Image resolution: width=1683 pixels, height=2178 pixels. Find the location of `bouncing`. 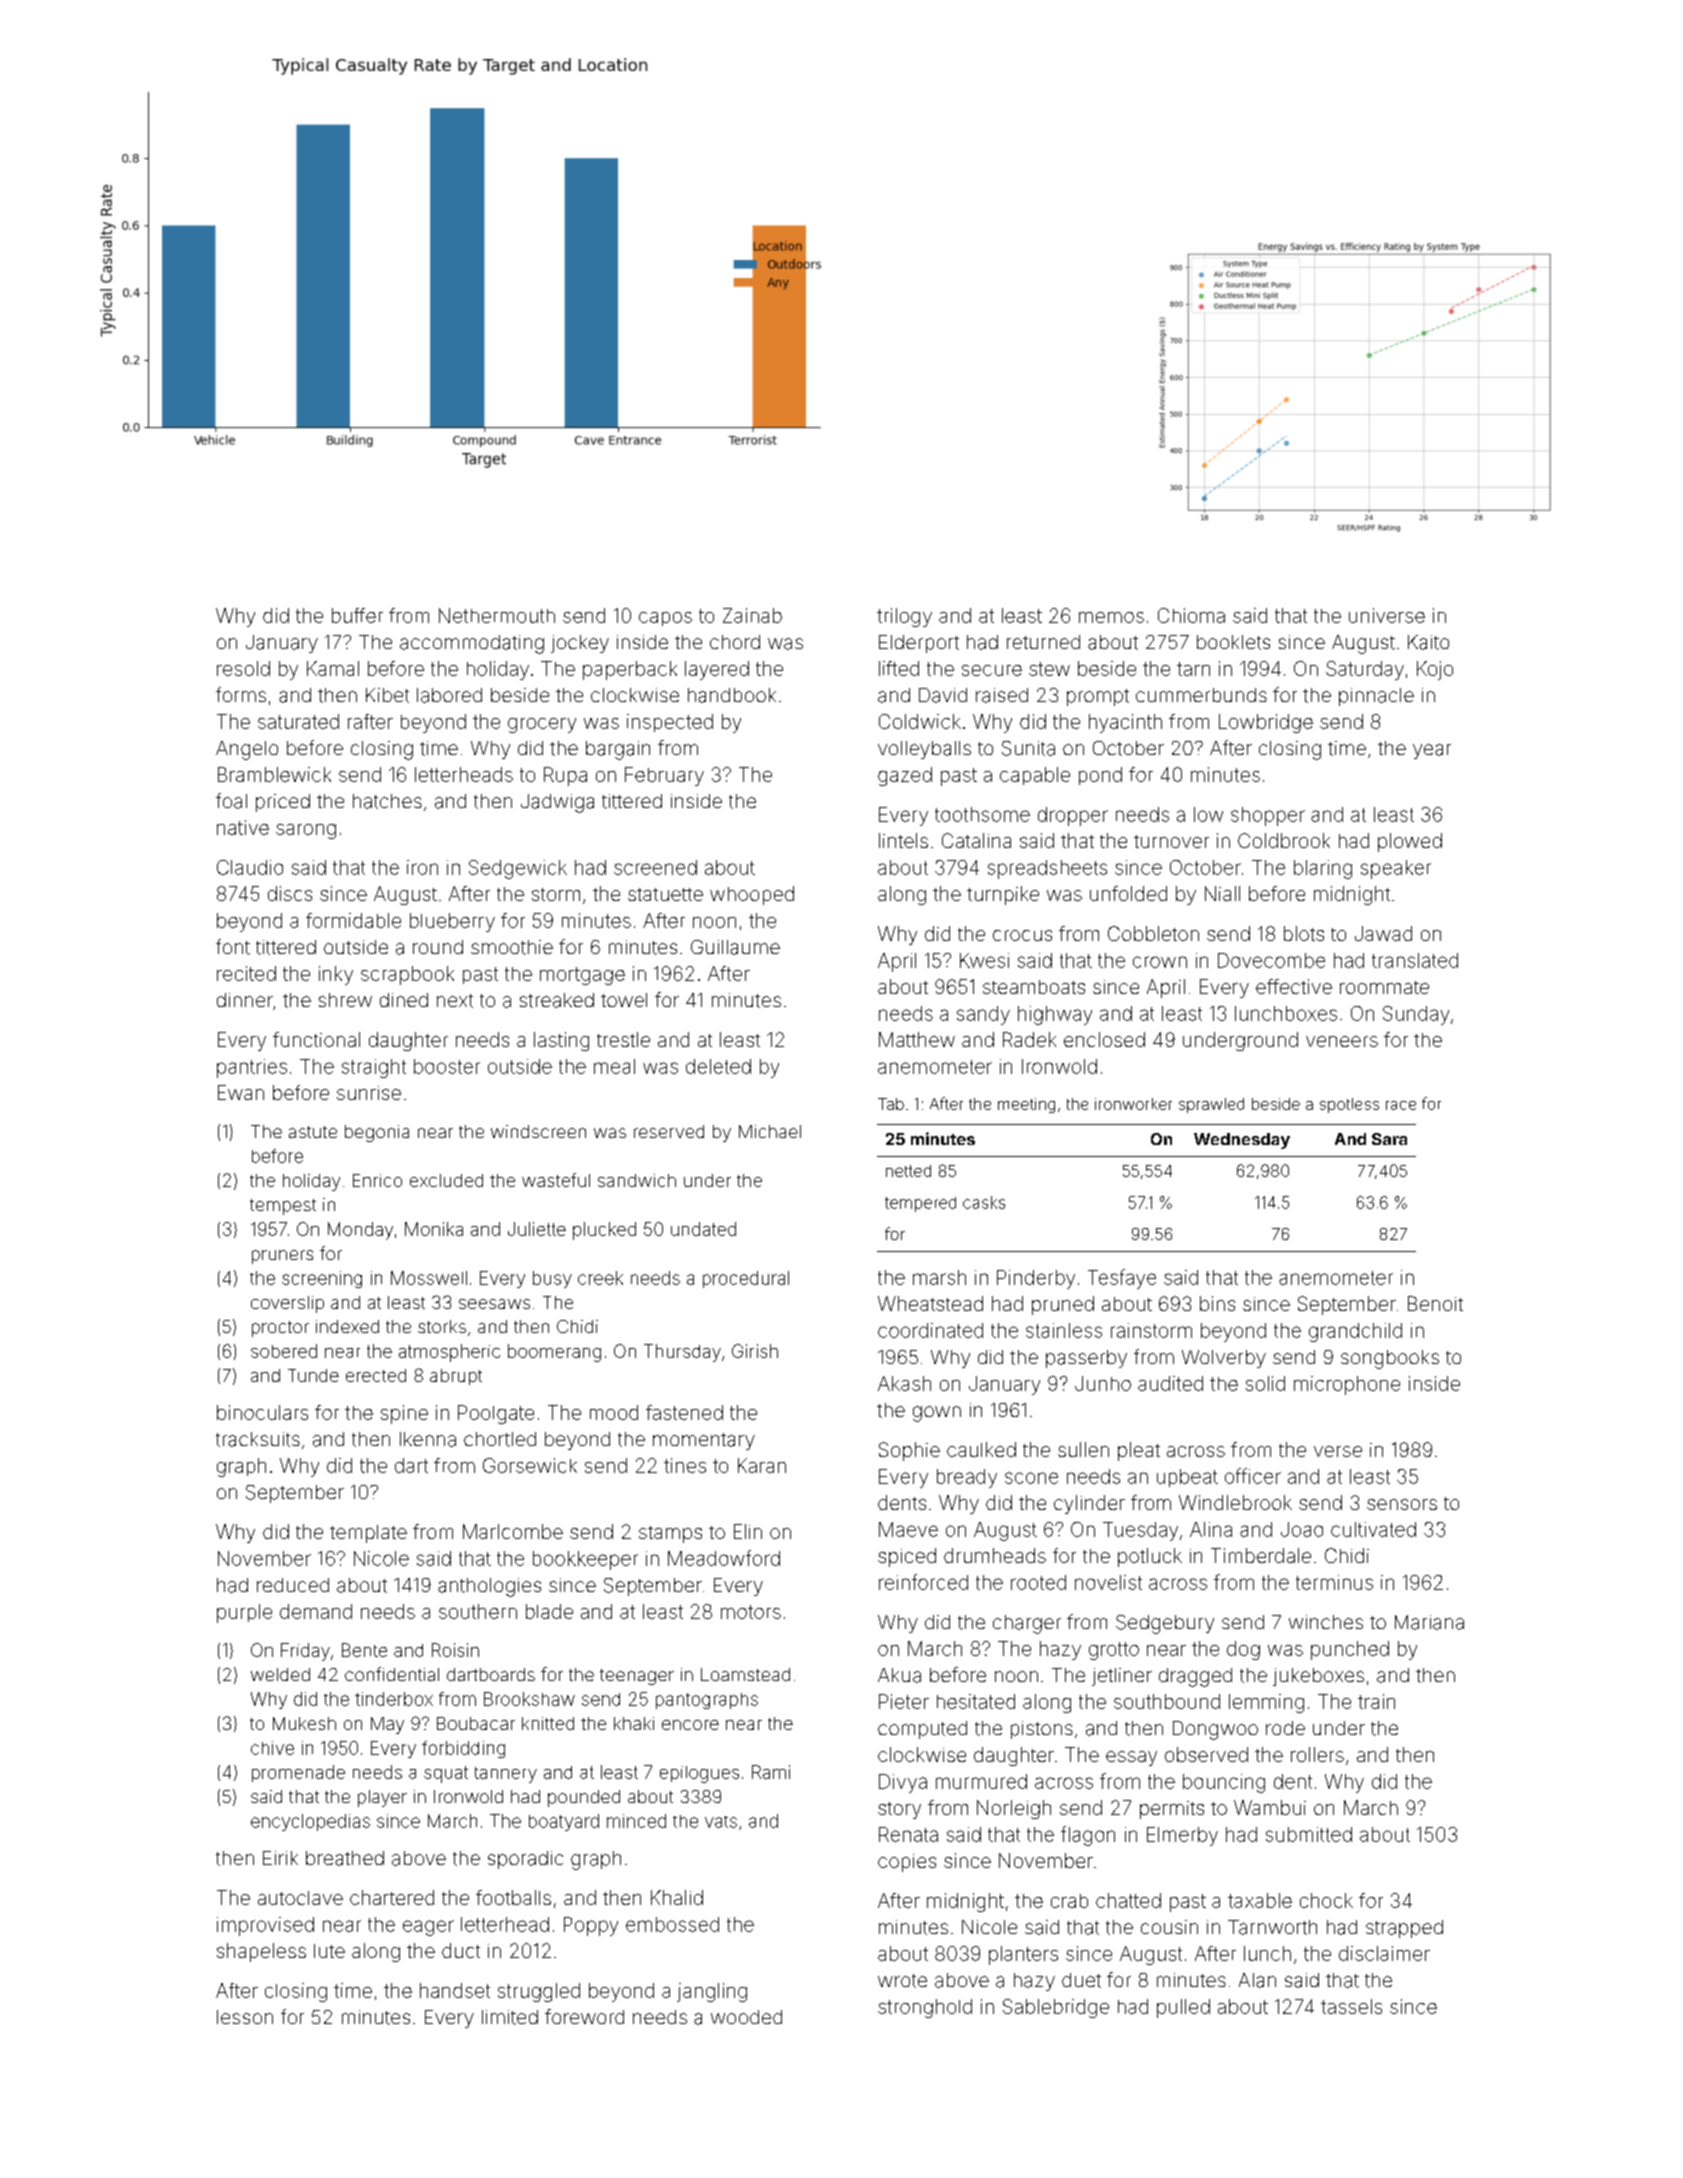

bouncing is located at coordinates (1224, 1783).
